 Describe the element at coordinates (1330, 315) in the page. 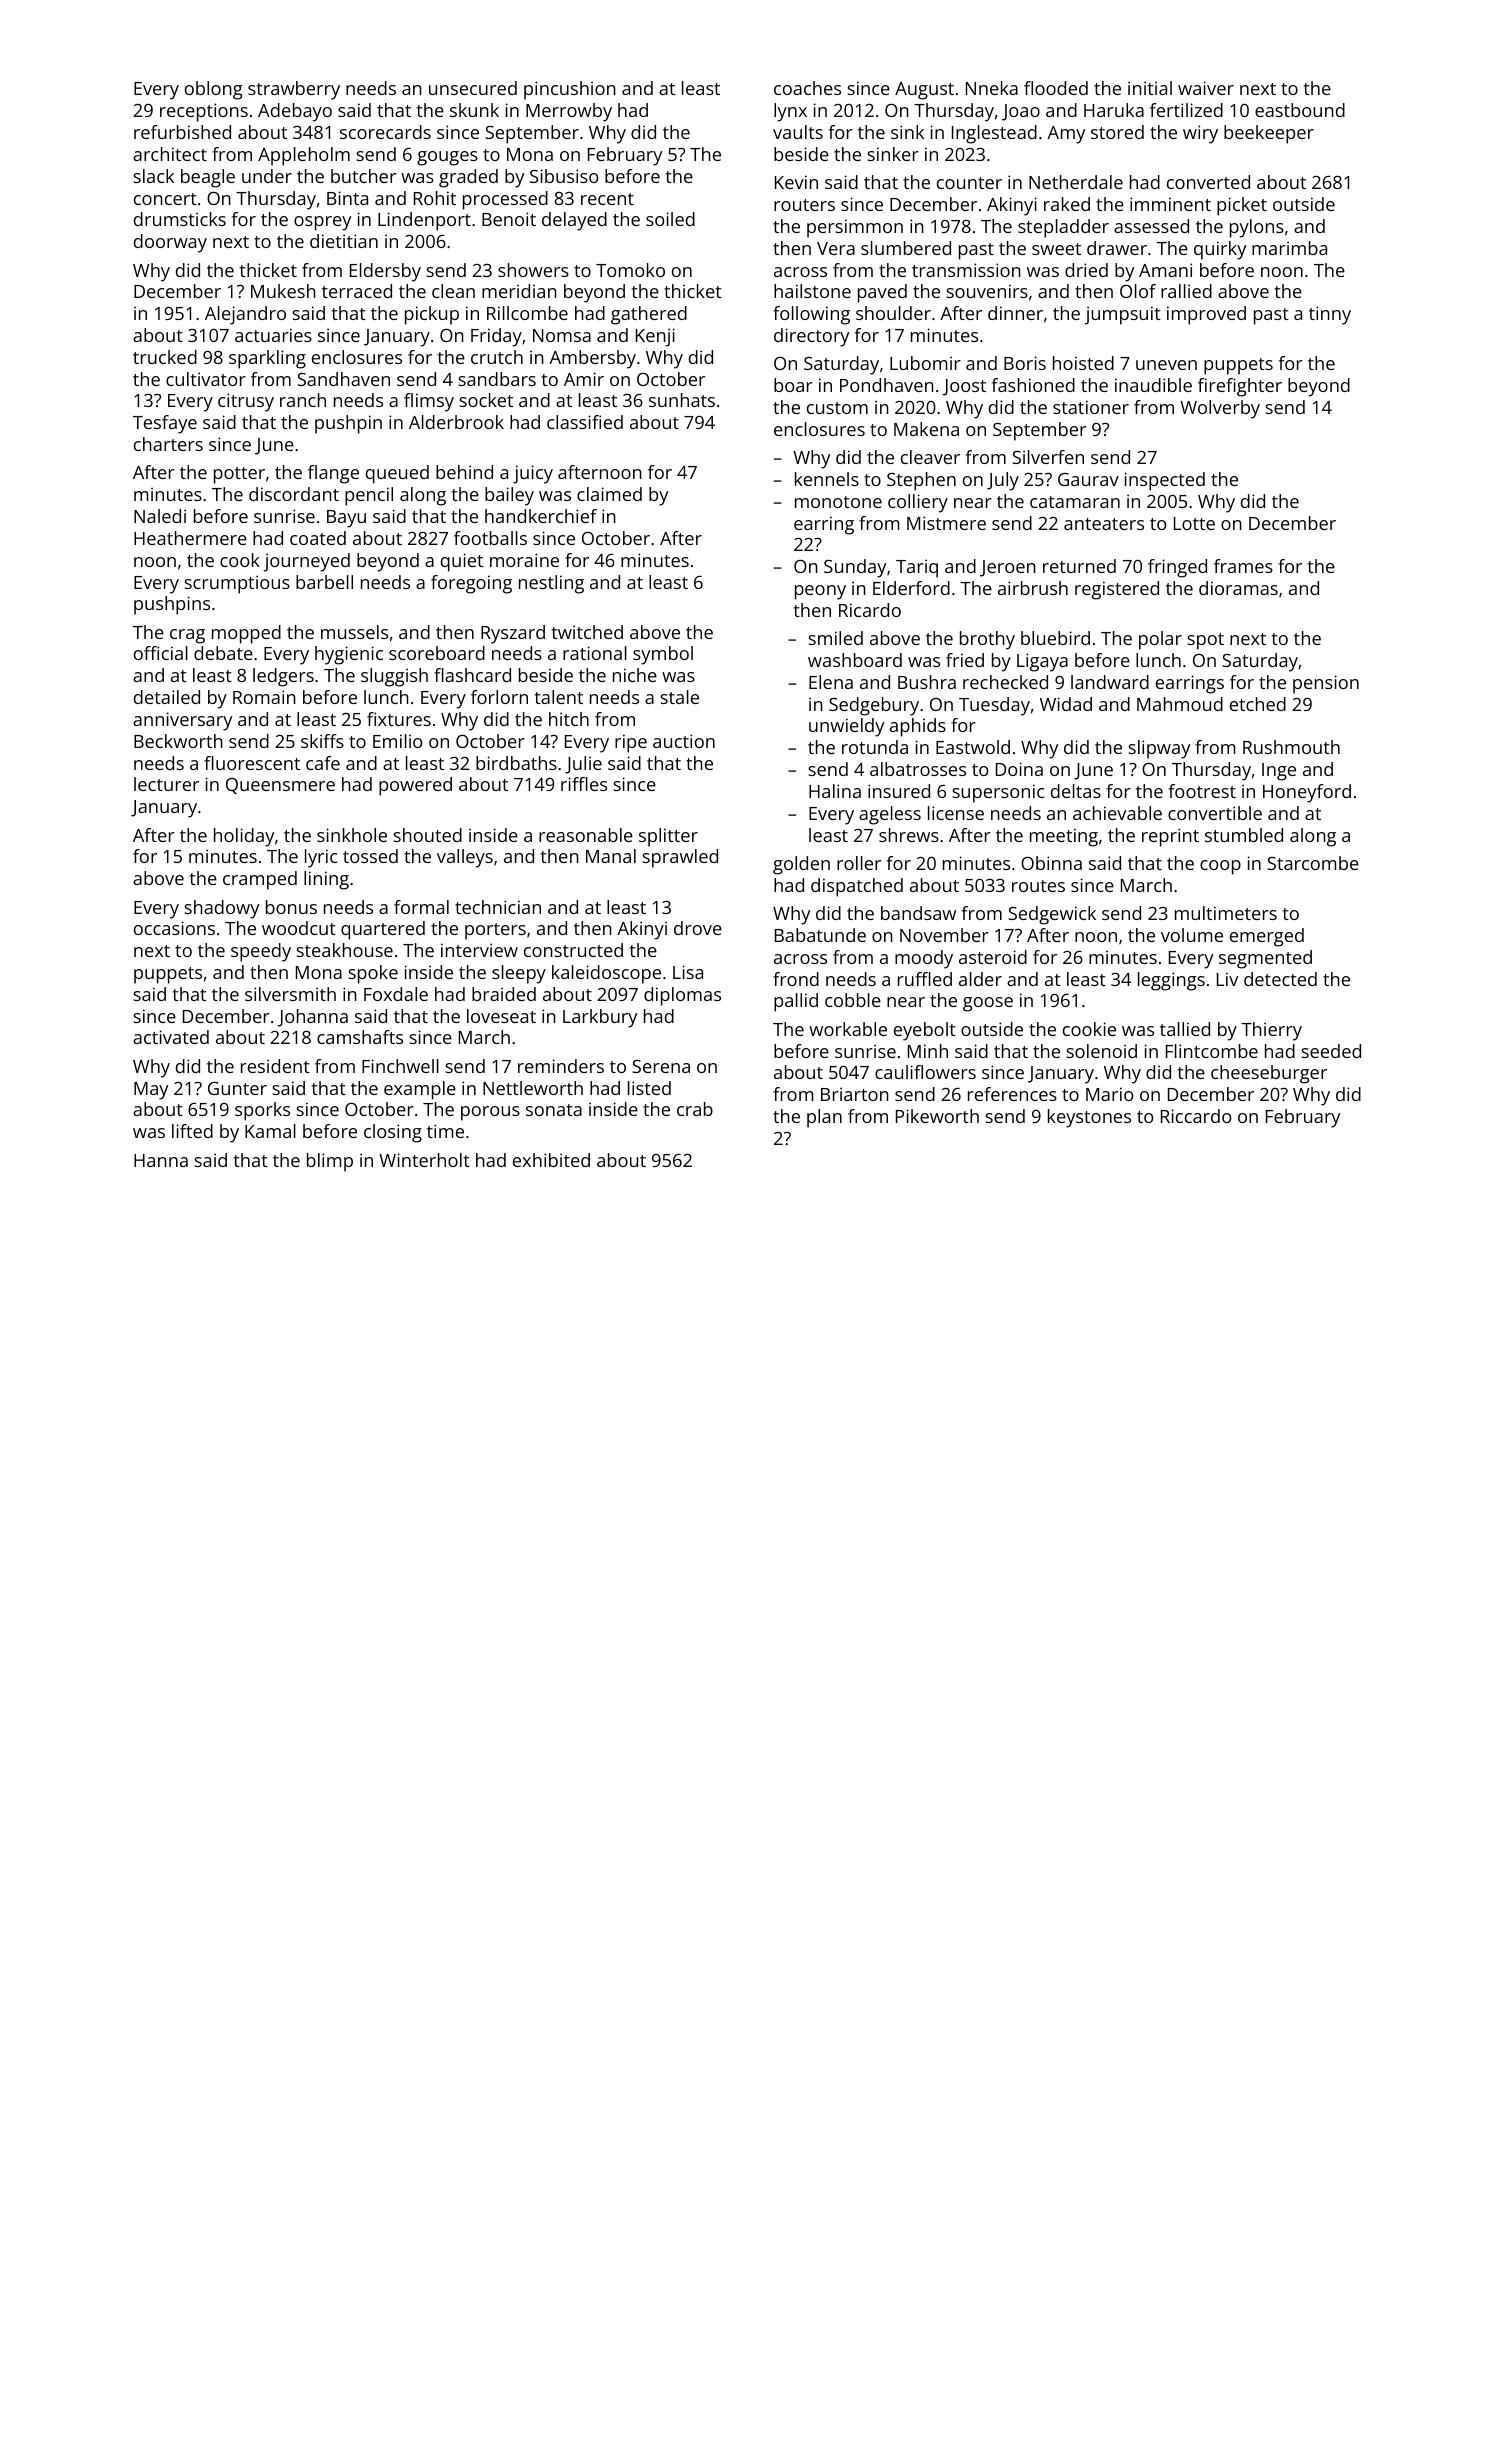

I see `tinny` at that location.
